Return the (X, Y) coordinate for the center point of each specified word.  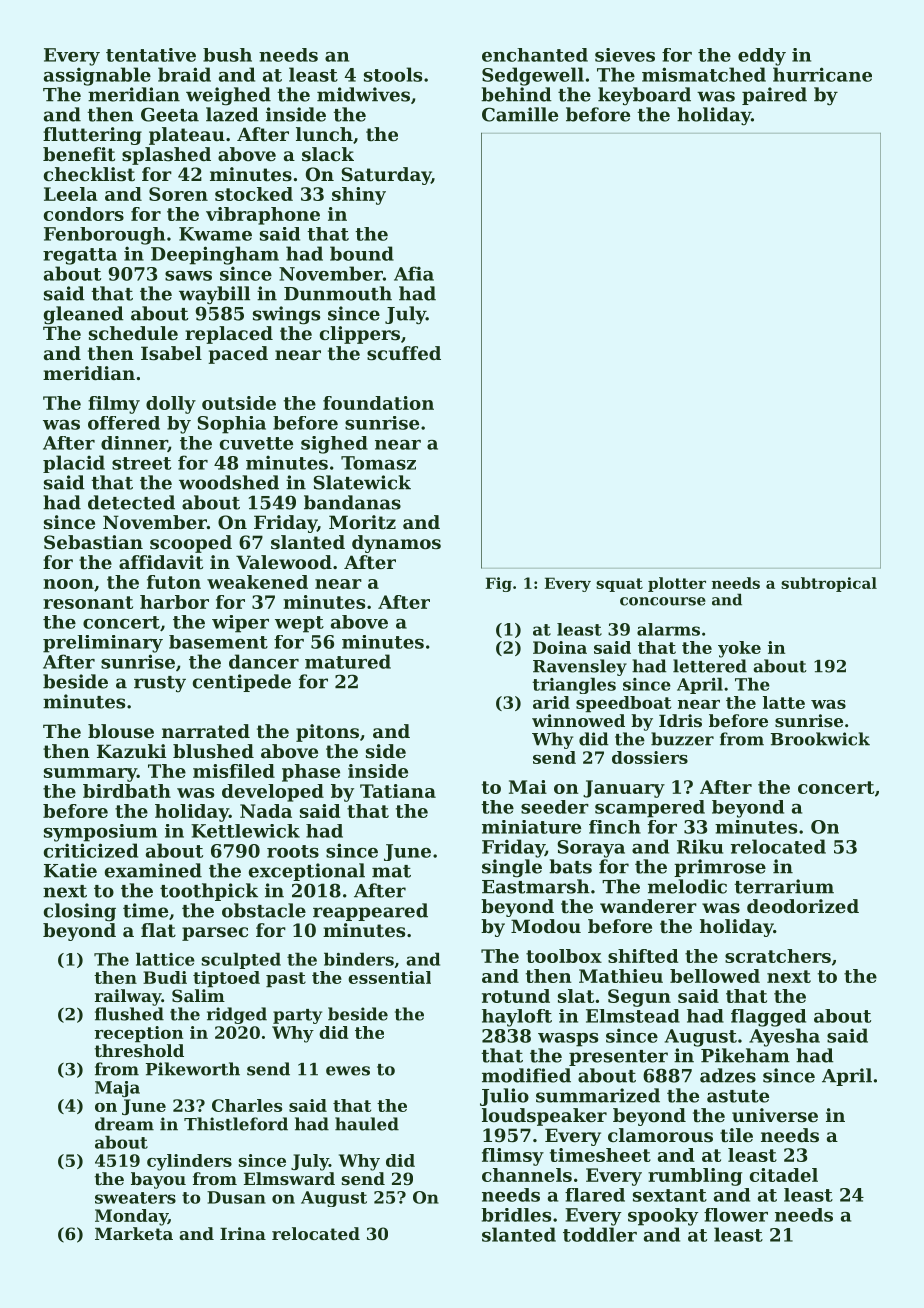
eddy (762, 57)
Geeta (170, 114)
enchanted (535, 55)
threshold (139, 1050)
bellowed (715, 976)
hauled (367, 1124)
